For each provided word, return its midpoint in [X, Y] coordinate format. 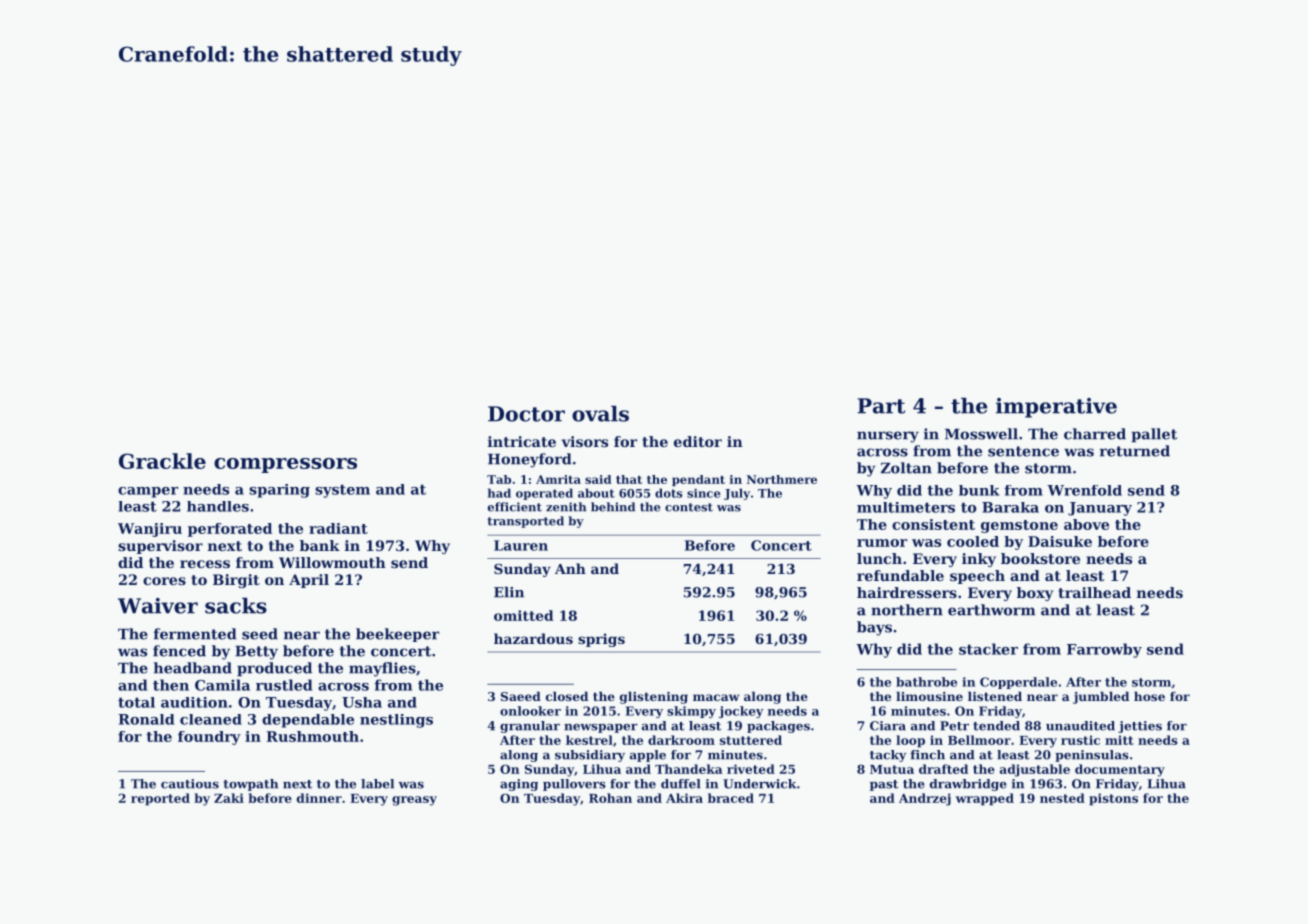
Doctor [526, 414]
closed [567, 696]
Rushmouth [313, 736]
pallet [1154, 435]
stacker [988, 649]
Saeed [521, 696]
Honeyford [530, 460]
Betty [256, 653]
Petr [954, 726]
